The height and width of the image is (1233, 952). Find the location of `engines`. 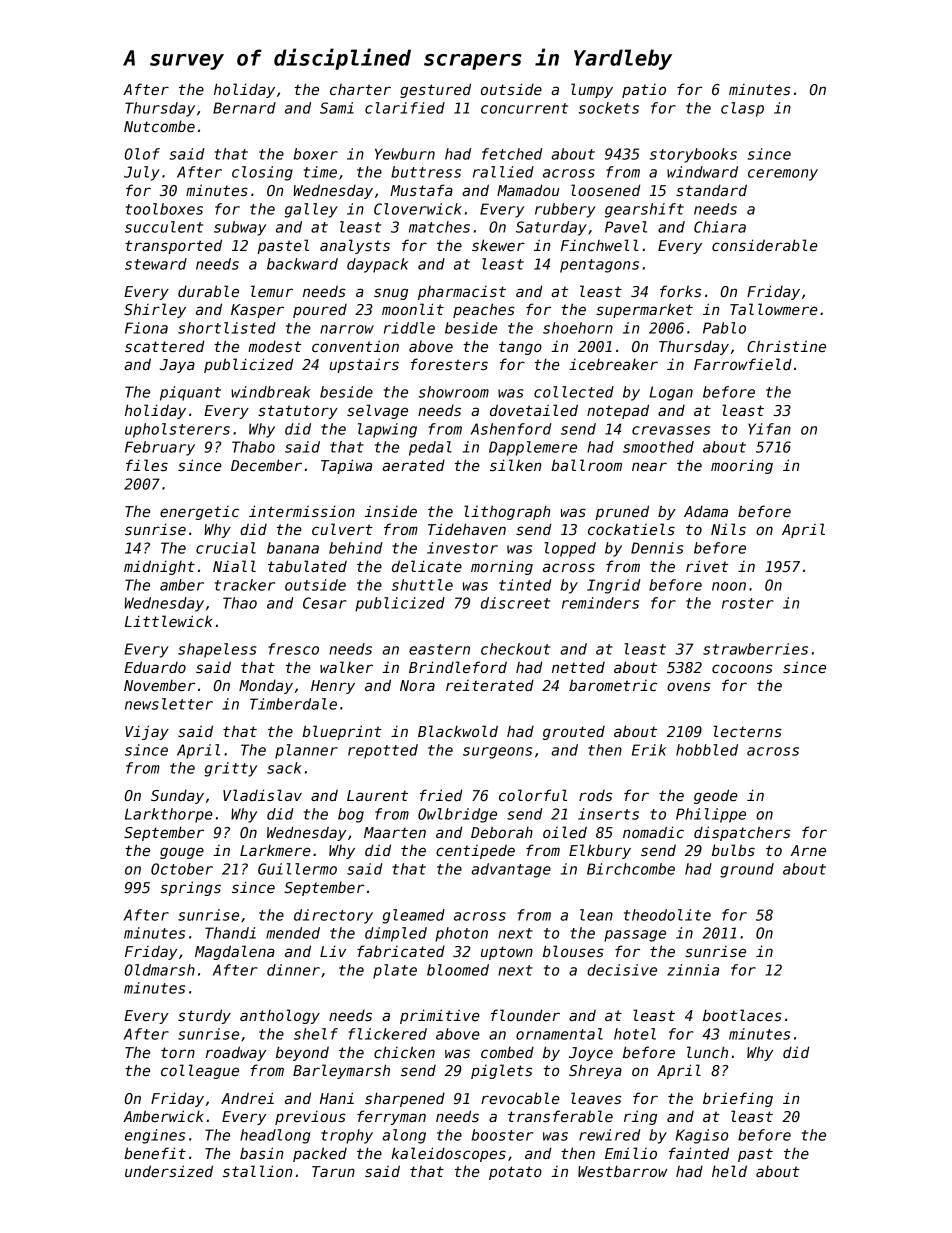

engines is located at coordinates (155, 1136).
